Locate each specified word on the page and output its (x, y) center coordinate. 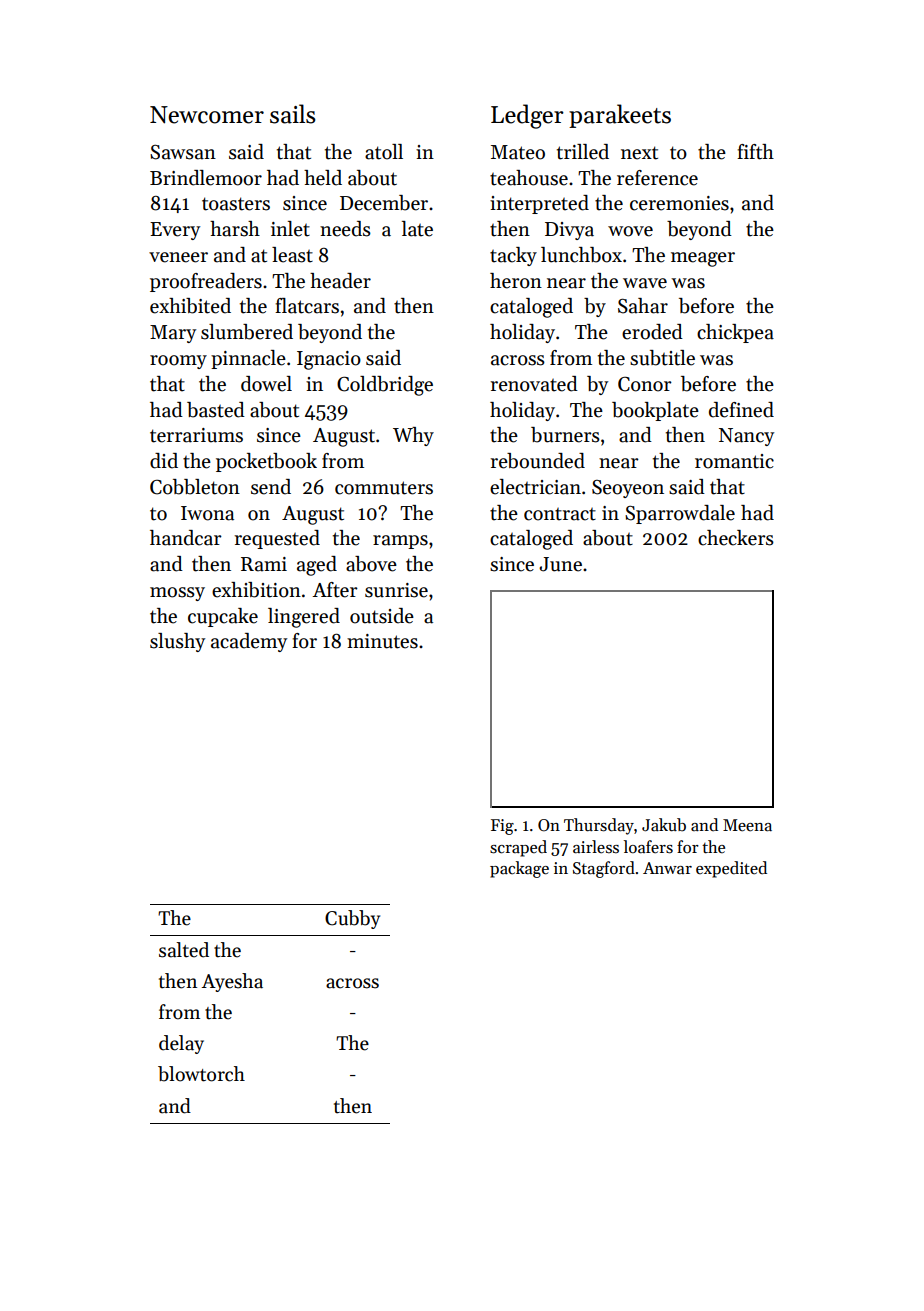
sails (293, 114)
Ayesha (232, 982)
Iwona (207, 513)
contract (560, 514)
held (323, 178)
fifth (755, 152)
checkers (736, 538)
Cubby (352, 919)
